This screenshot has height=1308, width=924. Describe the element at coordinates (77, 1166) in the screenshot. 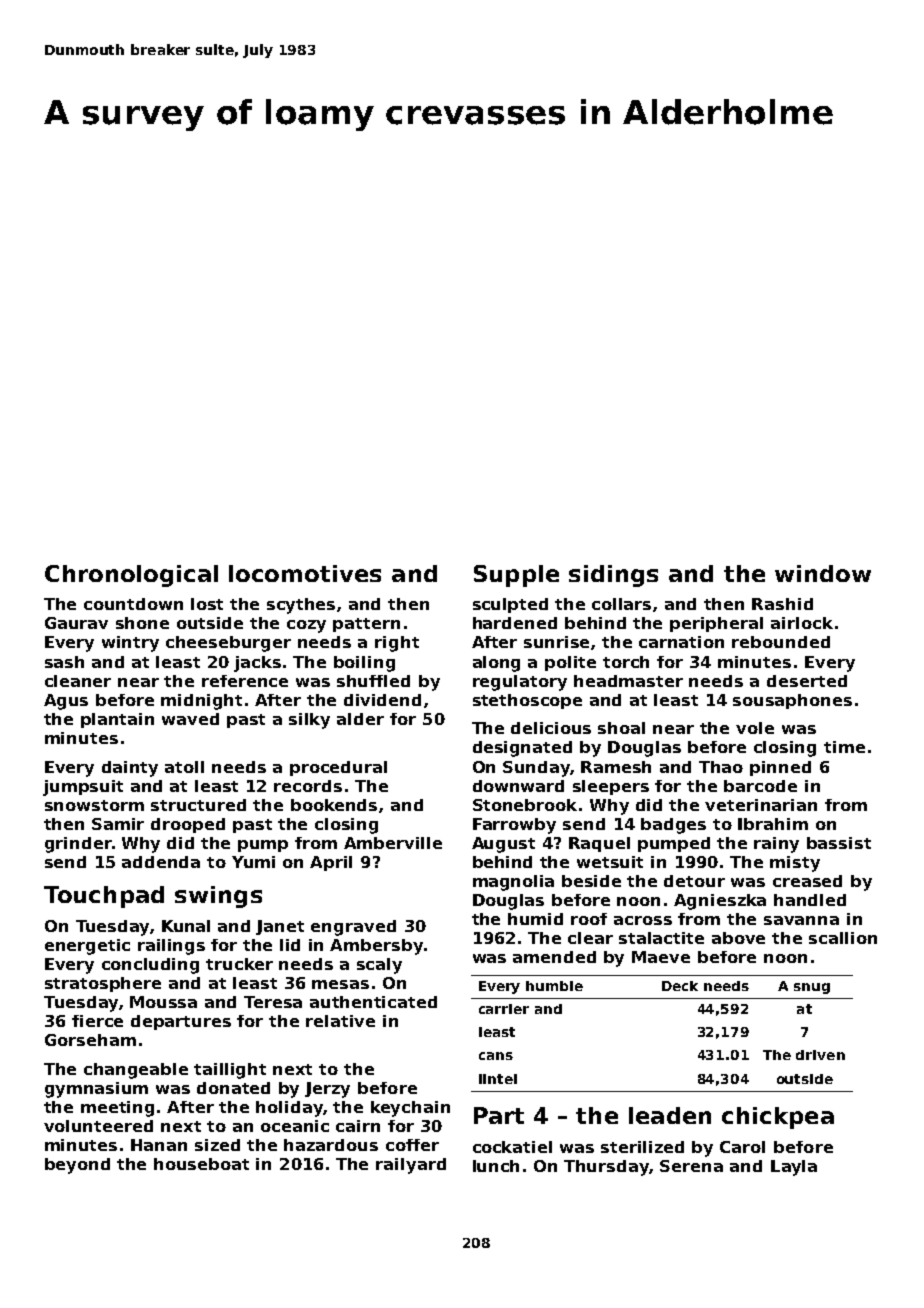

I see `beyond` at that location.
